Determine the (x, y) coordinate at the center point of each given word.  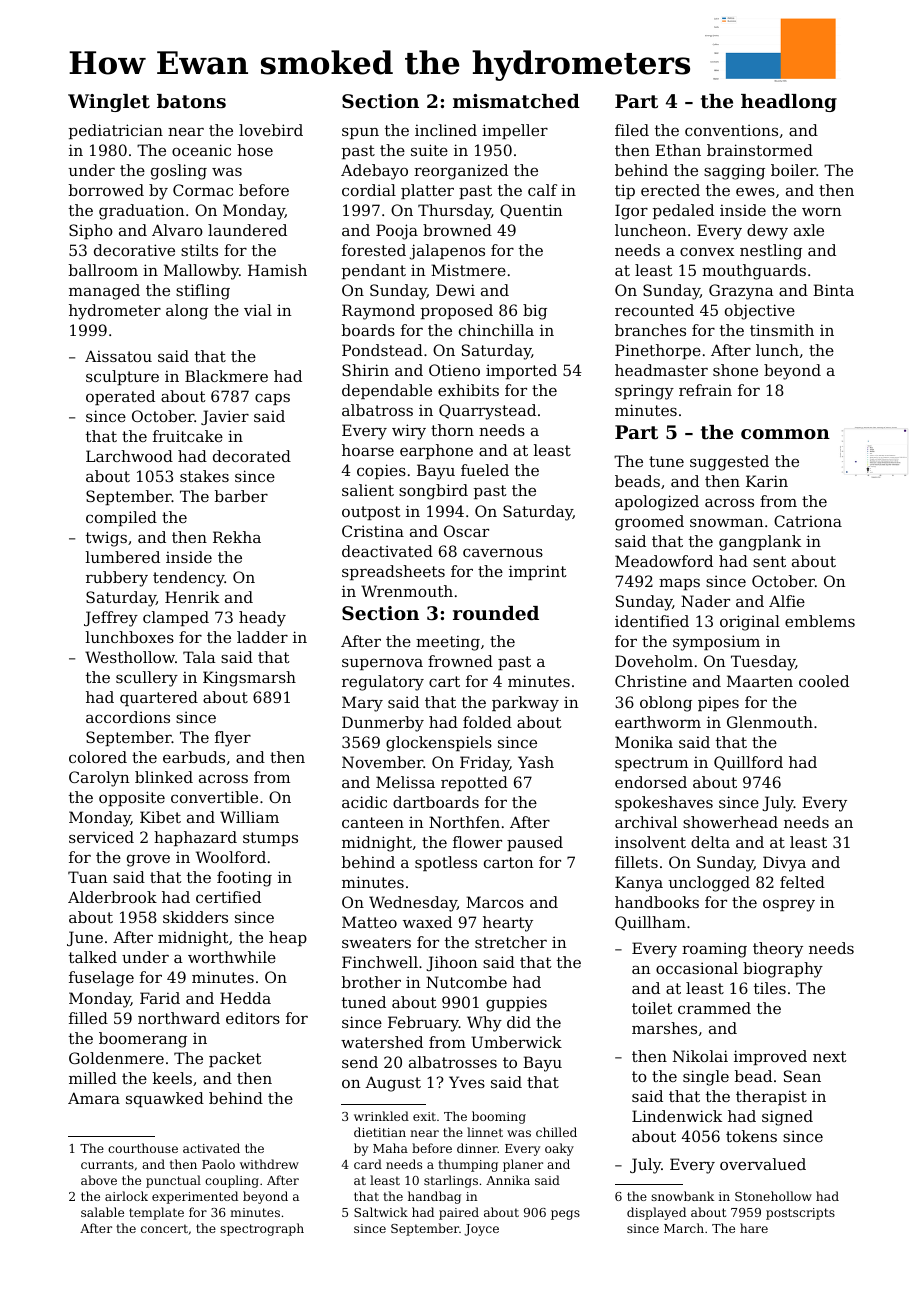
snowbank (682, 1196)
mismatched (516, 101)
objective (760, 312)
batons (191, 101)
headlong (789, 103)
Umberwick (517, 1042)
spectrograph (262, 1229)
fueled (485, 470)
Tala (199, 657)
